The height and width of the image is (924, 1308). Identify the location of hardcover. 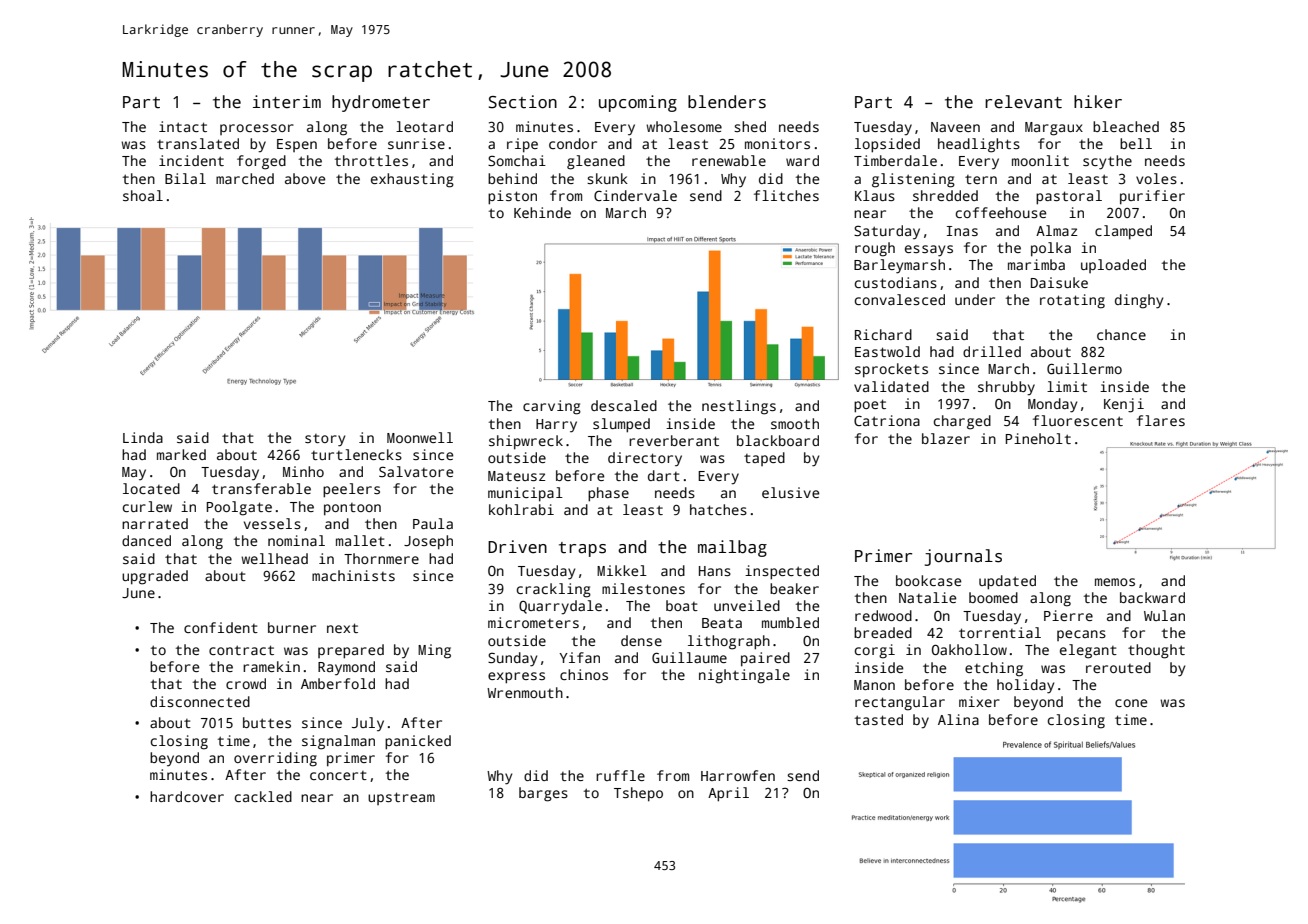
(187, 796).
